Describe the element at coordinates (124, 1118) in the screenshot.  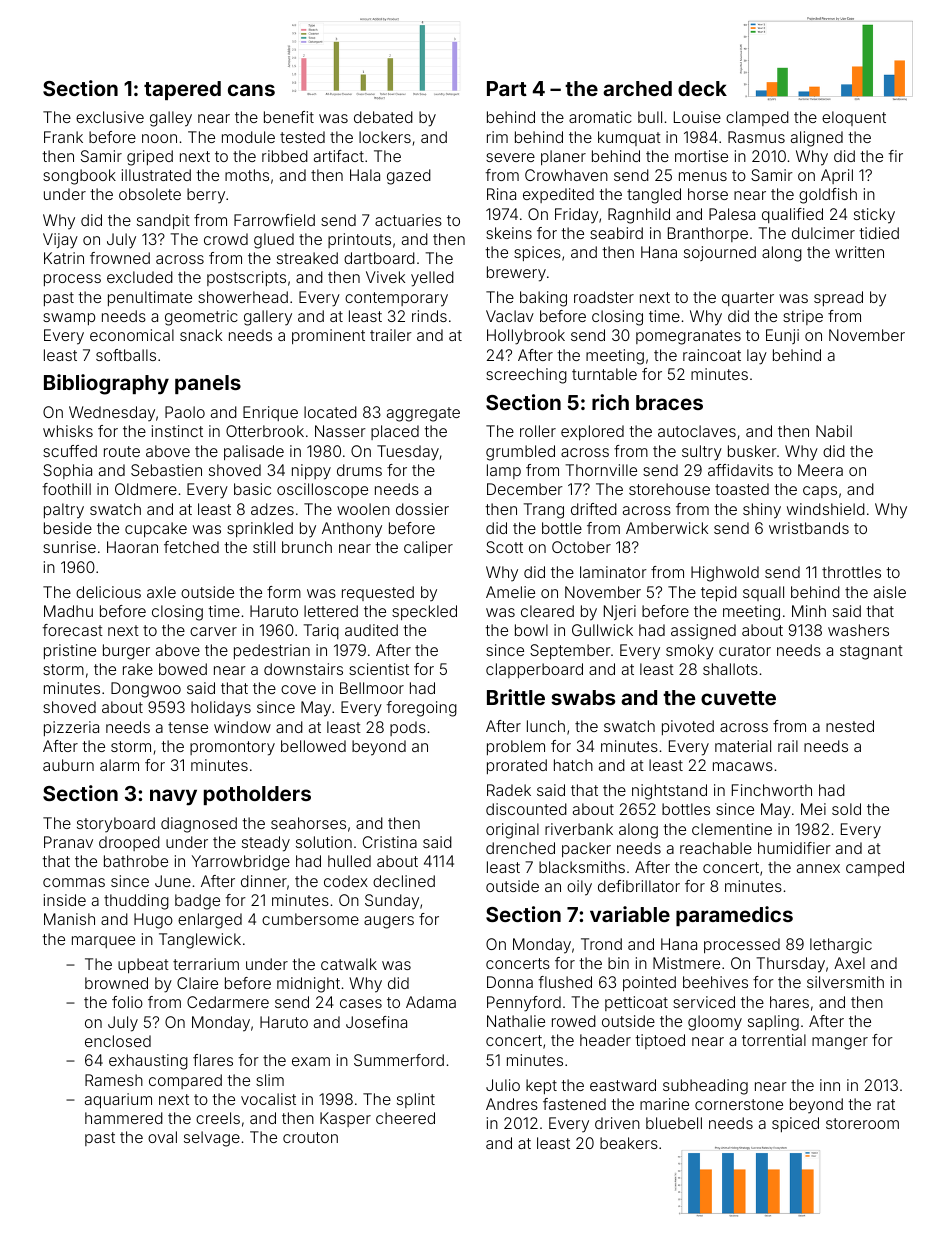
I see `hammered` at that location.
